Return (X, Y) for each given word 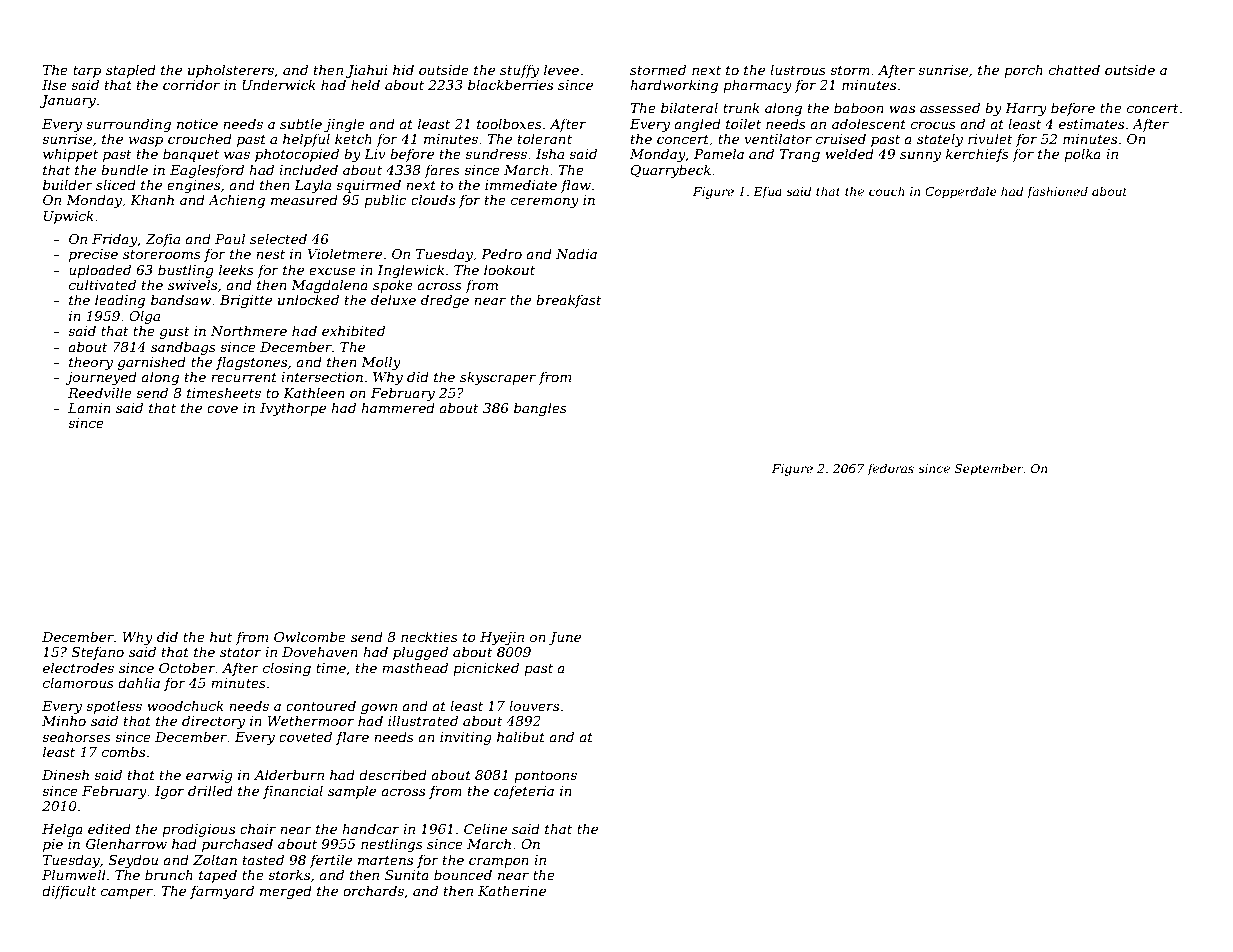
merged (286, 892)
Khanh (152, 199)
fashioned (1057, 192)
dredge (445, 301)
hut (221, 636)
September (989, 469)
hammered (398, 407)
